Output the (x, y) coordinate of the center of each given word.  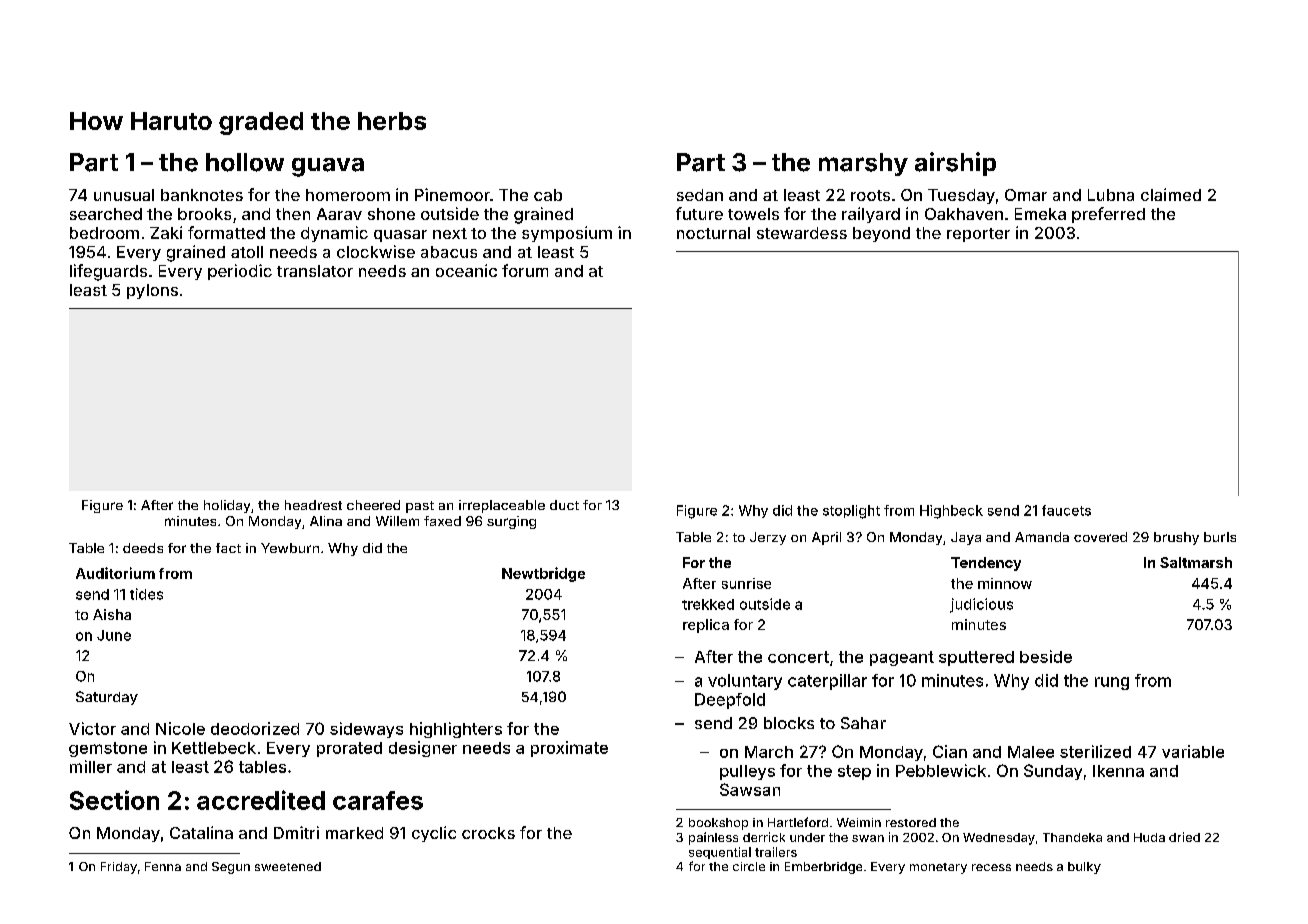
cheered (373, 505)
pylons (152, 291)
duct (564, 505)
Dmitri (296, 832)
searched (106, 214)
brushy (1176, 538)
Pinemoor (452, 194)
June (114, 635)
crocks (488, 833)
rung (1112, 683)
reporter (978, 235)
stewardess (802, 233)
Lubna (1111, 195)
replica (706, 626)
